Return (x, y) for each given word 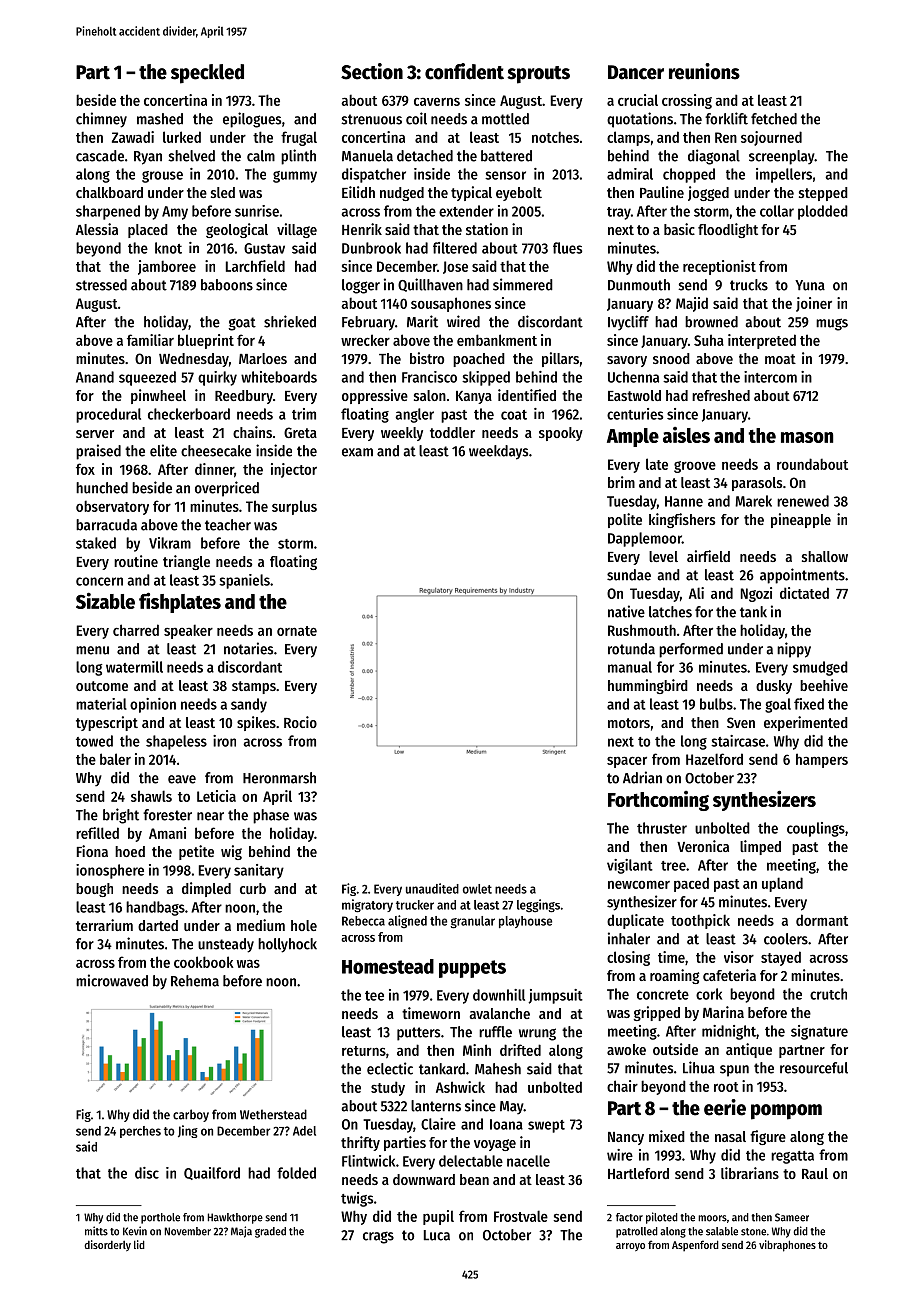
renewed (803, 501)
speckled (207, 74)
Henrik (362, 229)
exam (357, 452)
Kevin (135, 1231)
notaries (248, 648)
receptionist (719, 267)
